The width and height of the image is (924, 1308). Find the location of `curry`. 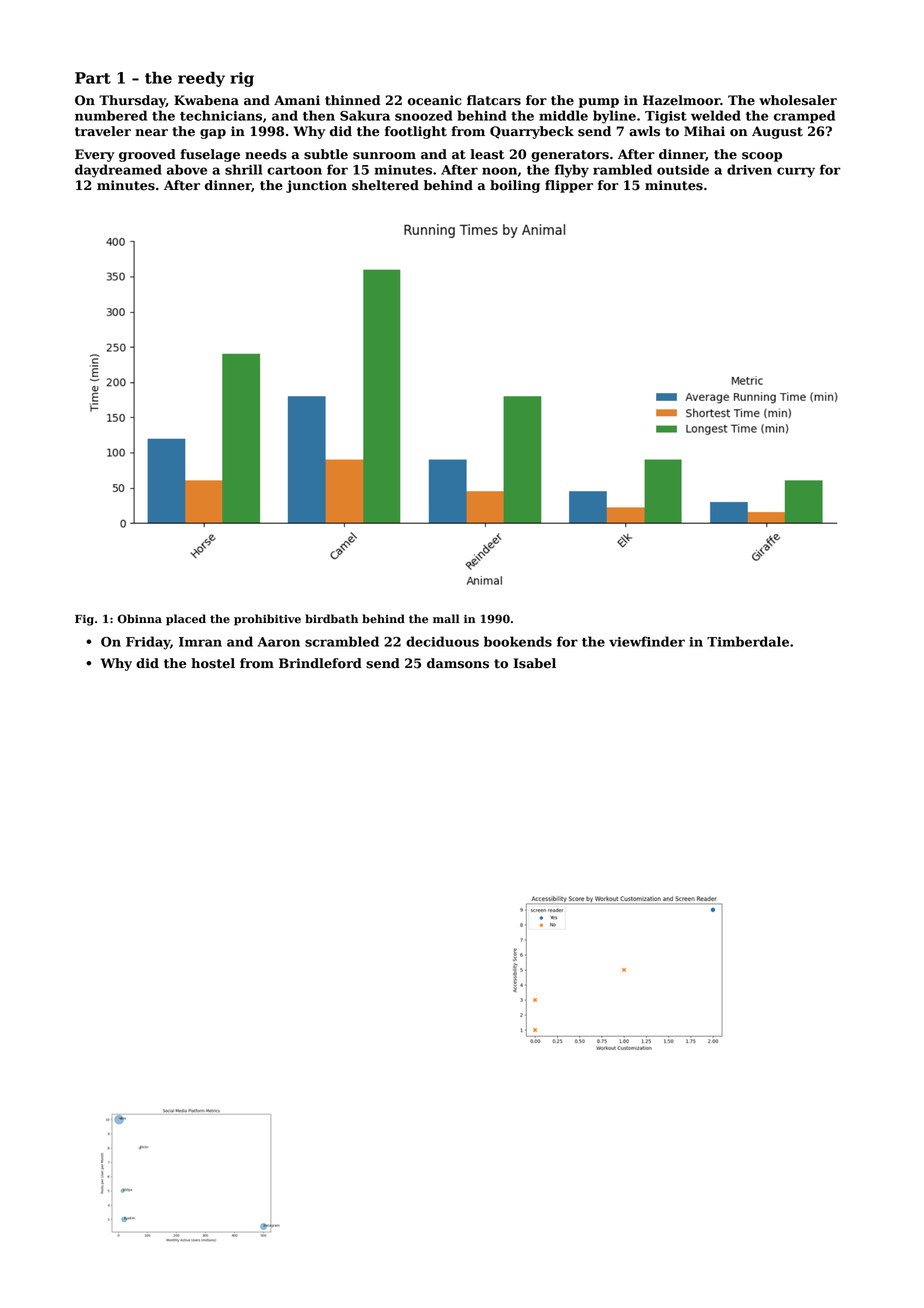

curry is located at coordinates (796, 172).
